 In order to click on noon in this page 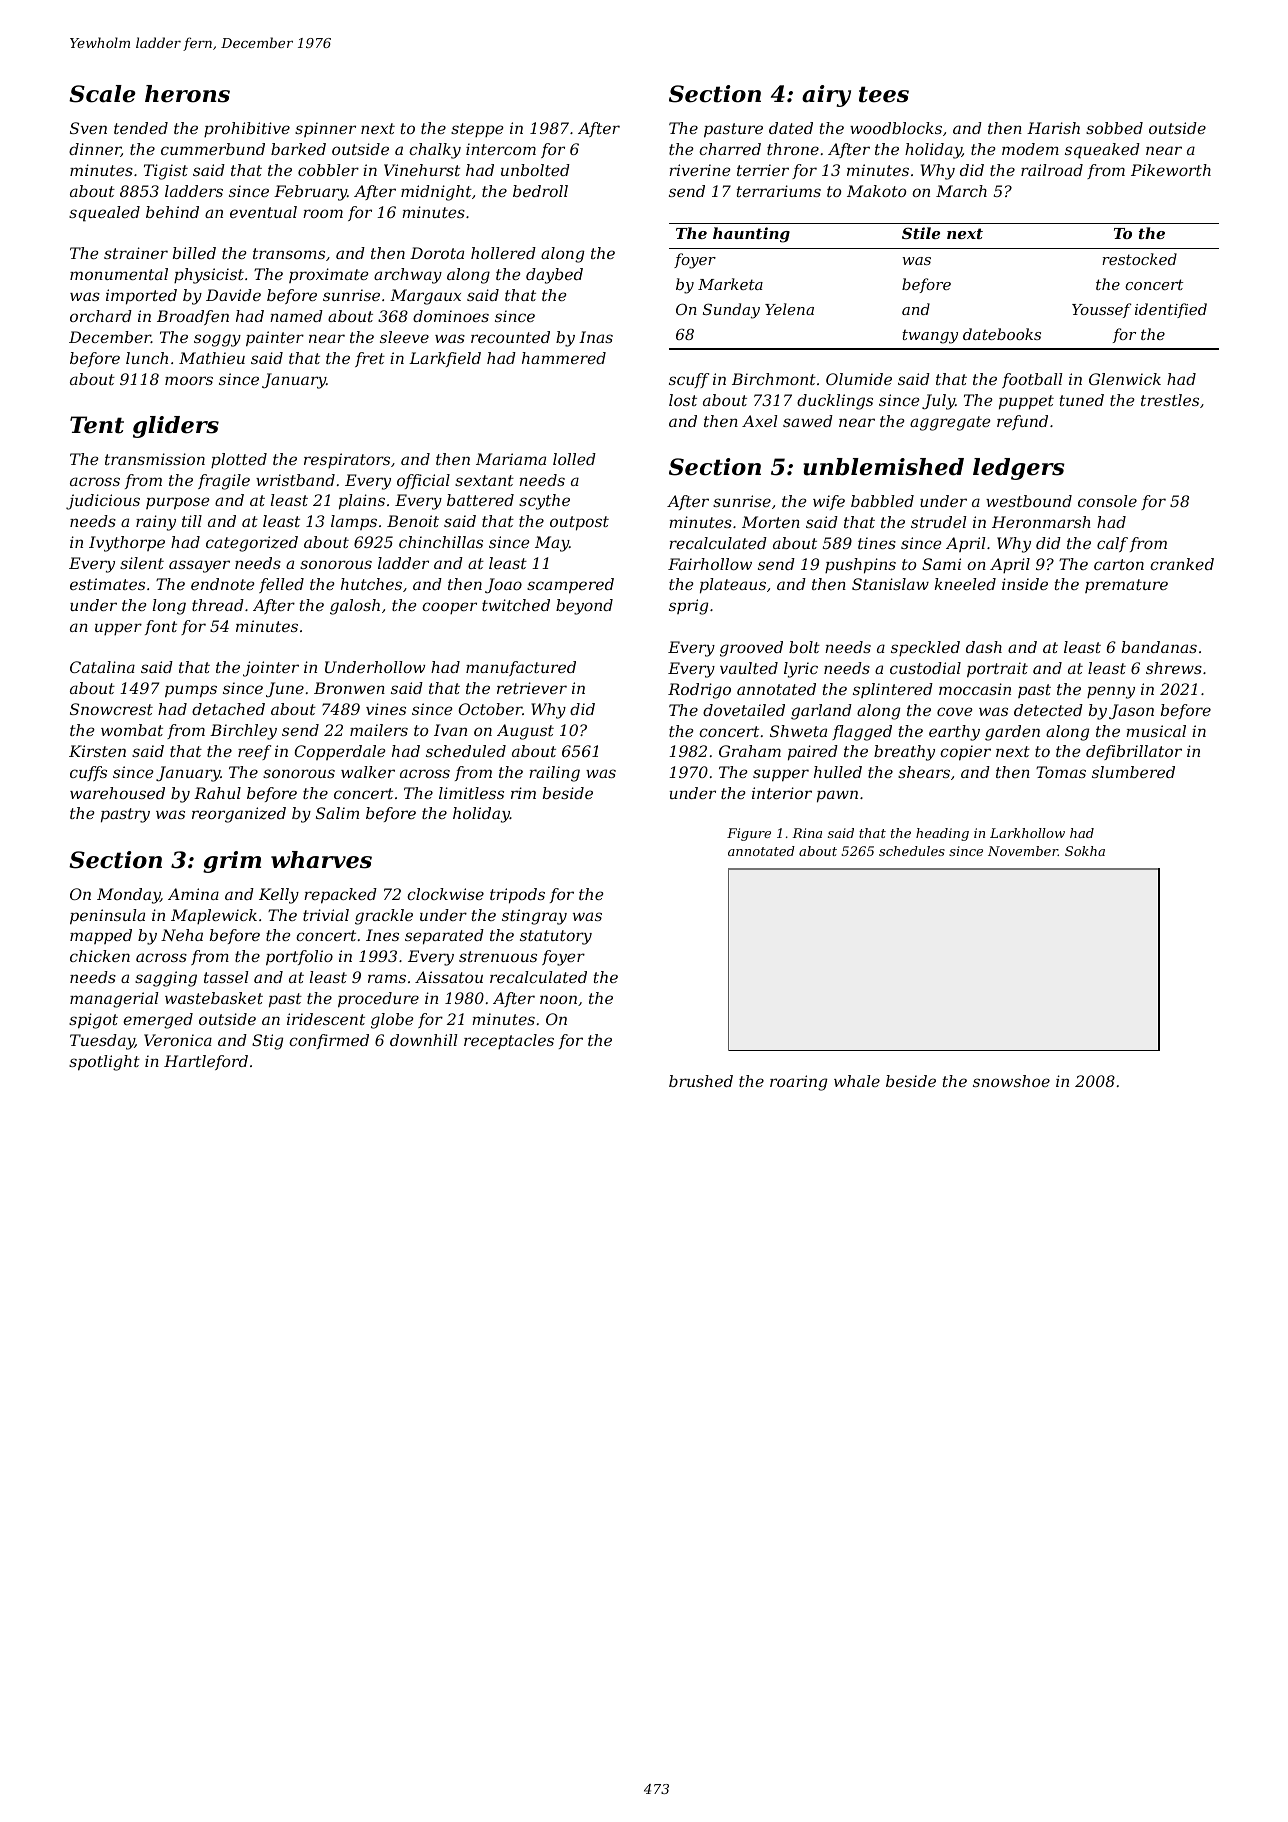, I will do `click(558, 999)`.
